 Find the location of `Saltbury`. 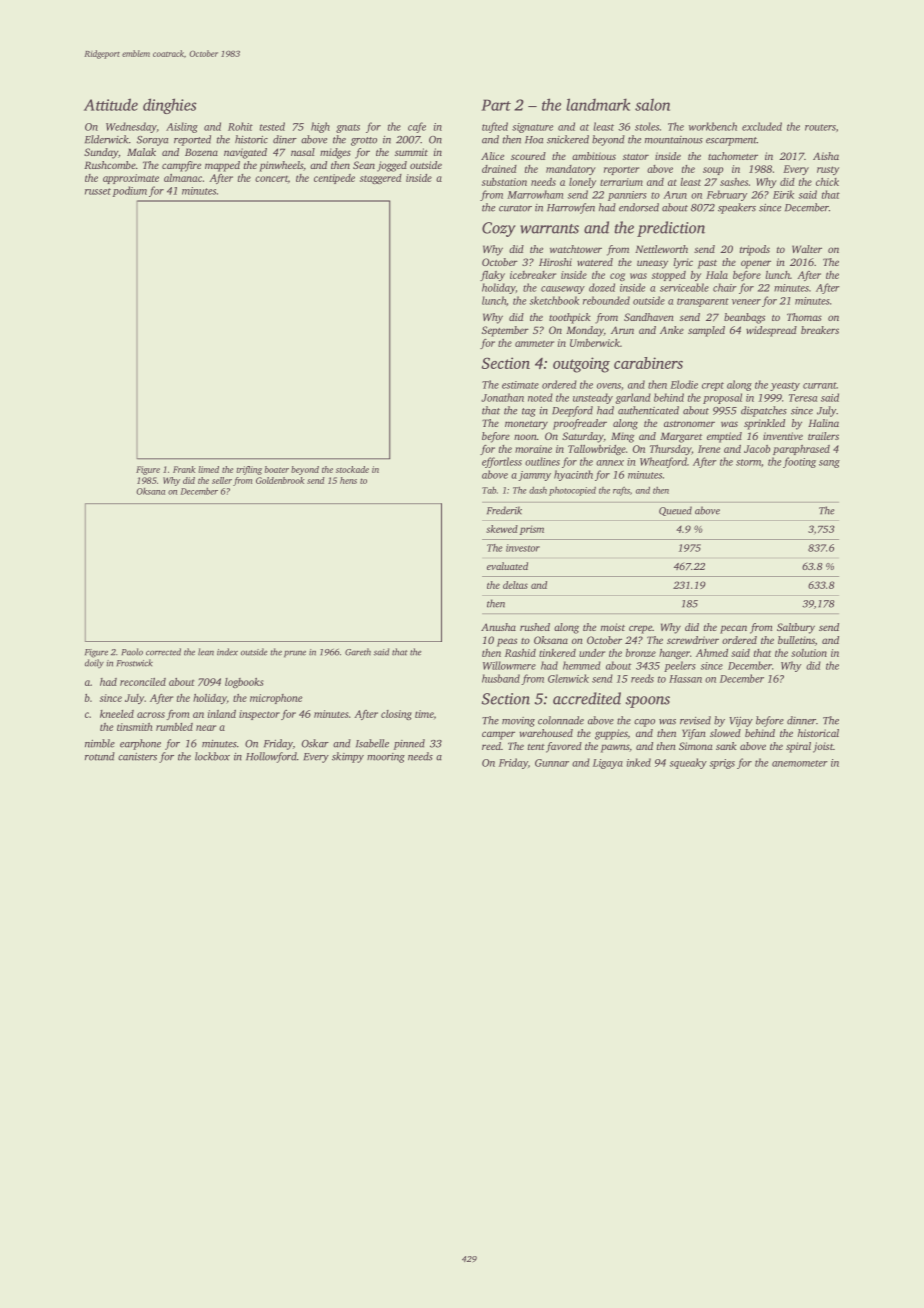

Saltbury is located at coordinates (796, 628).
